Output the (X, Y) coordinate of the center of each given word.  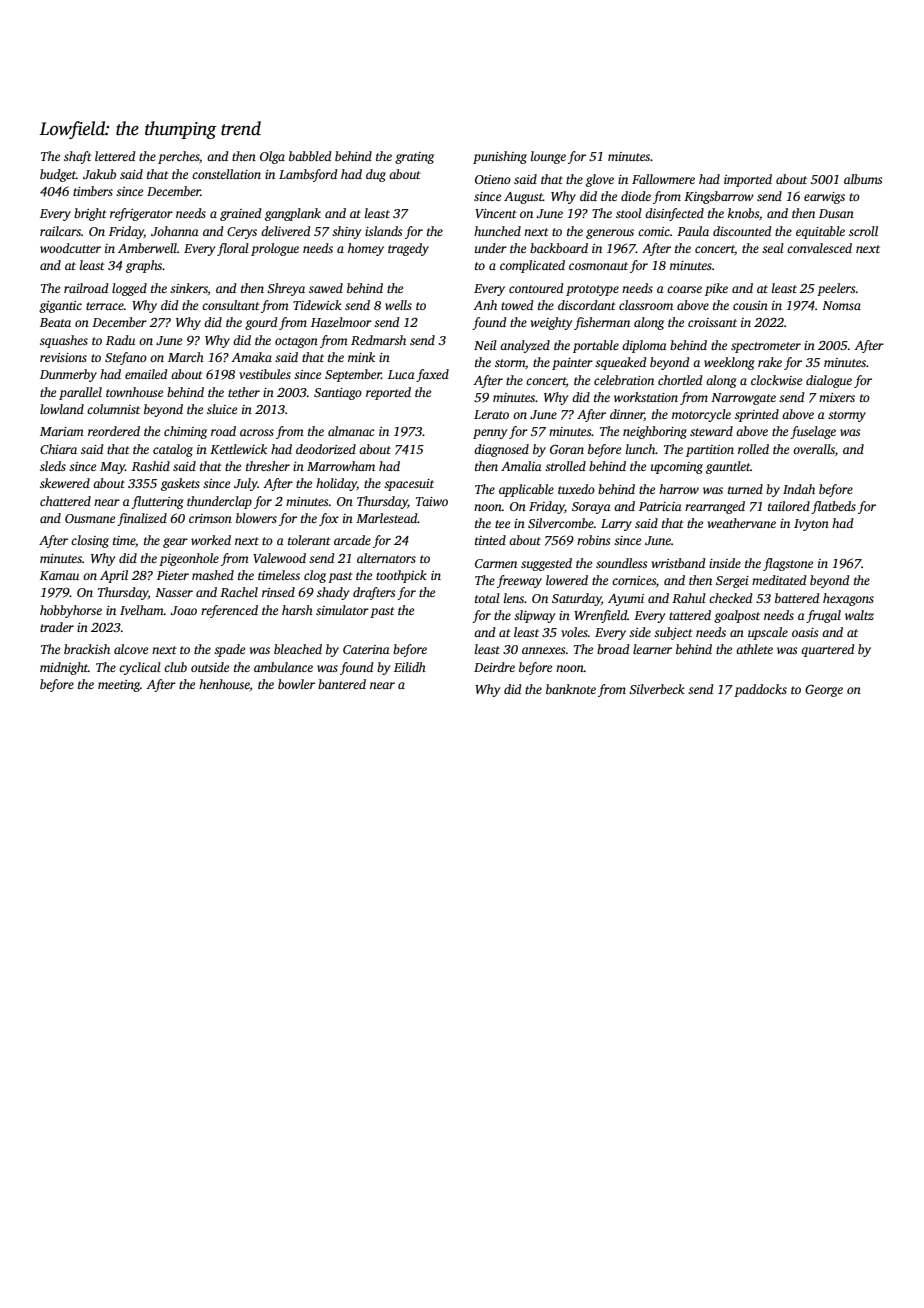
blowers (256, 518)
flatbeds (833, 507)
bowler (296, 684)
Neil (485, 345)
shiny (346, 232)
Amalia (521, 466)
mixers (837, 397)
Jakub (99, 174)
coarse (684, 289)
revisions (63, 357)
